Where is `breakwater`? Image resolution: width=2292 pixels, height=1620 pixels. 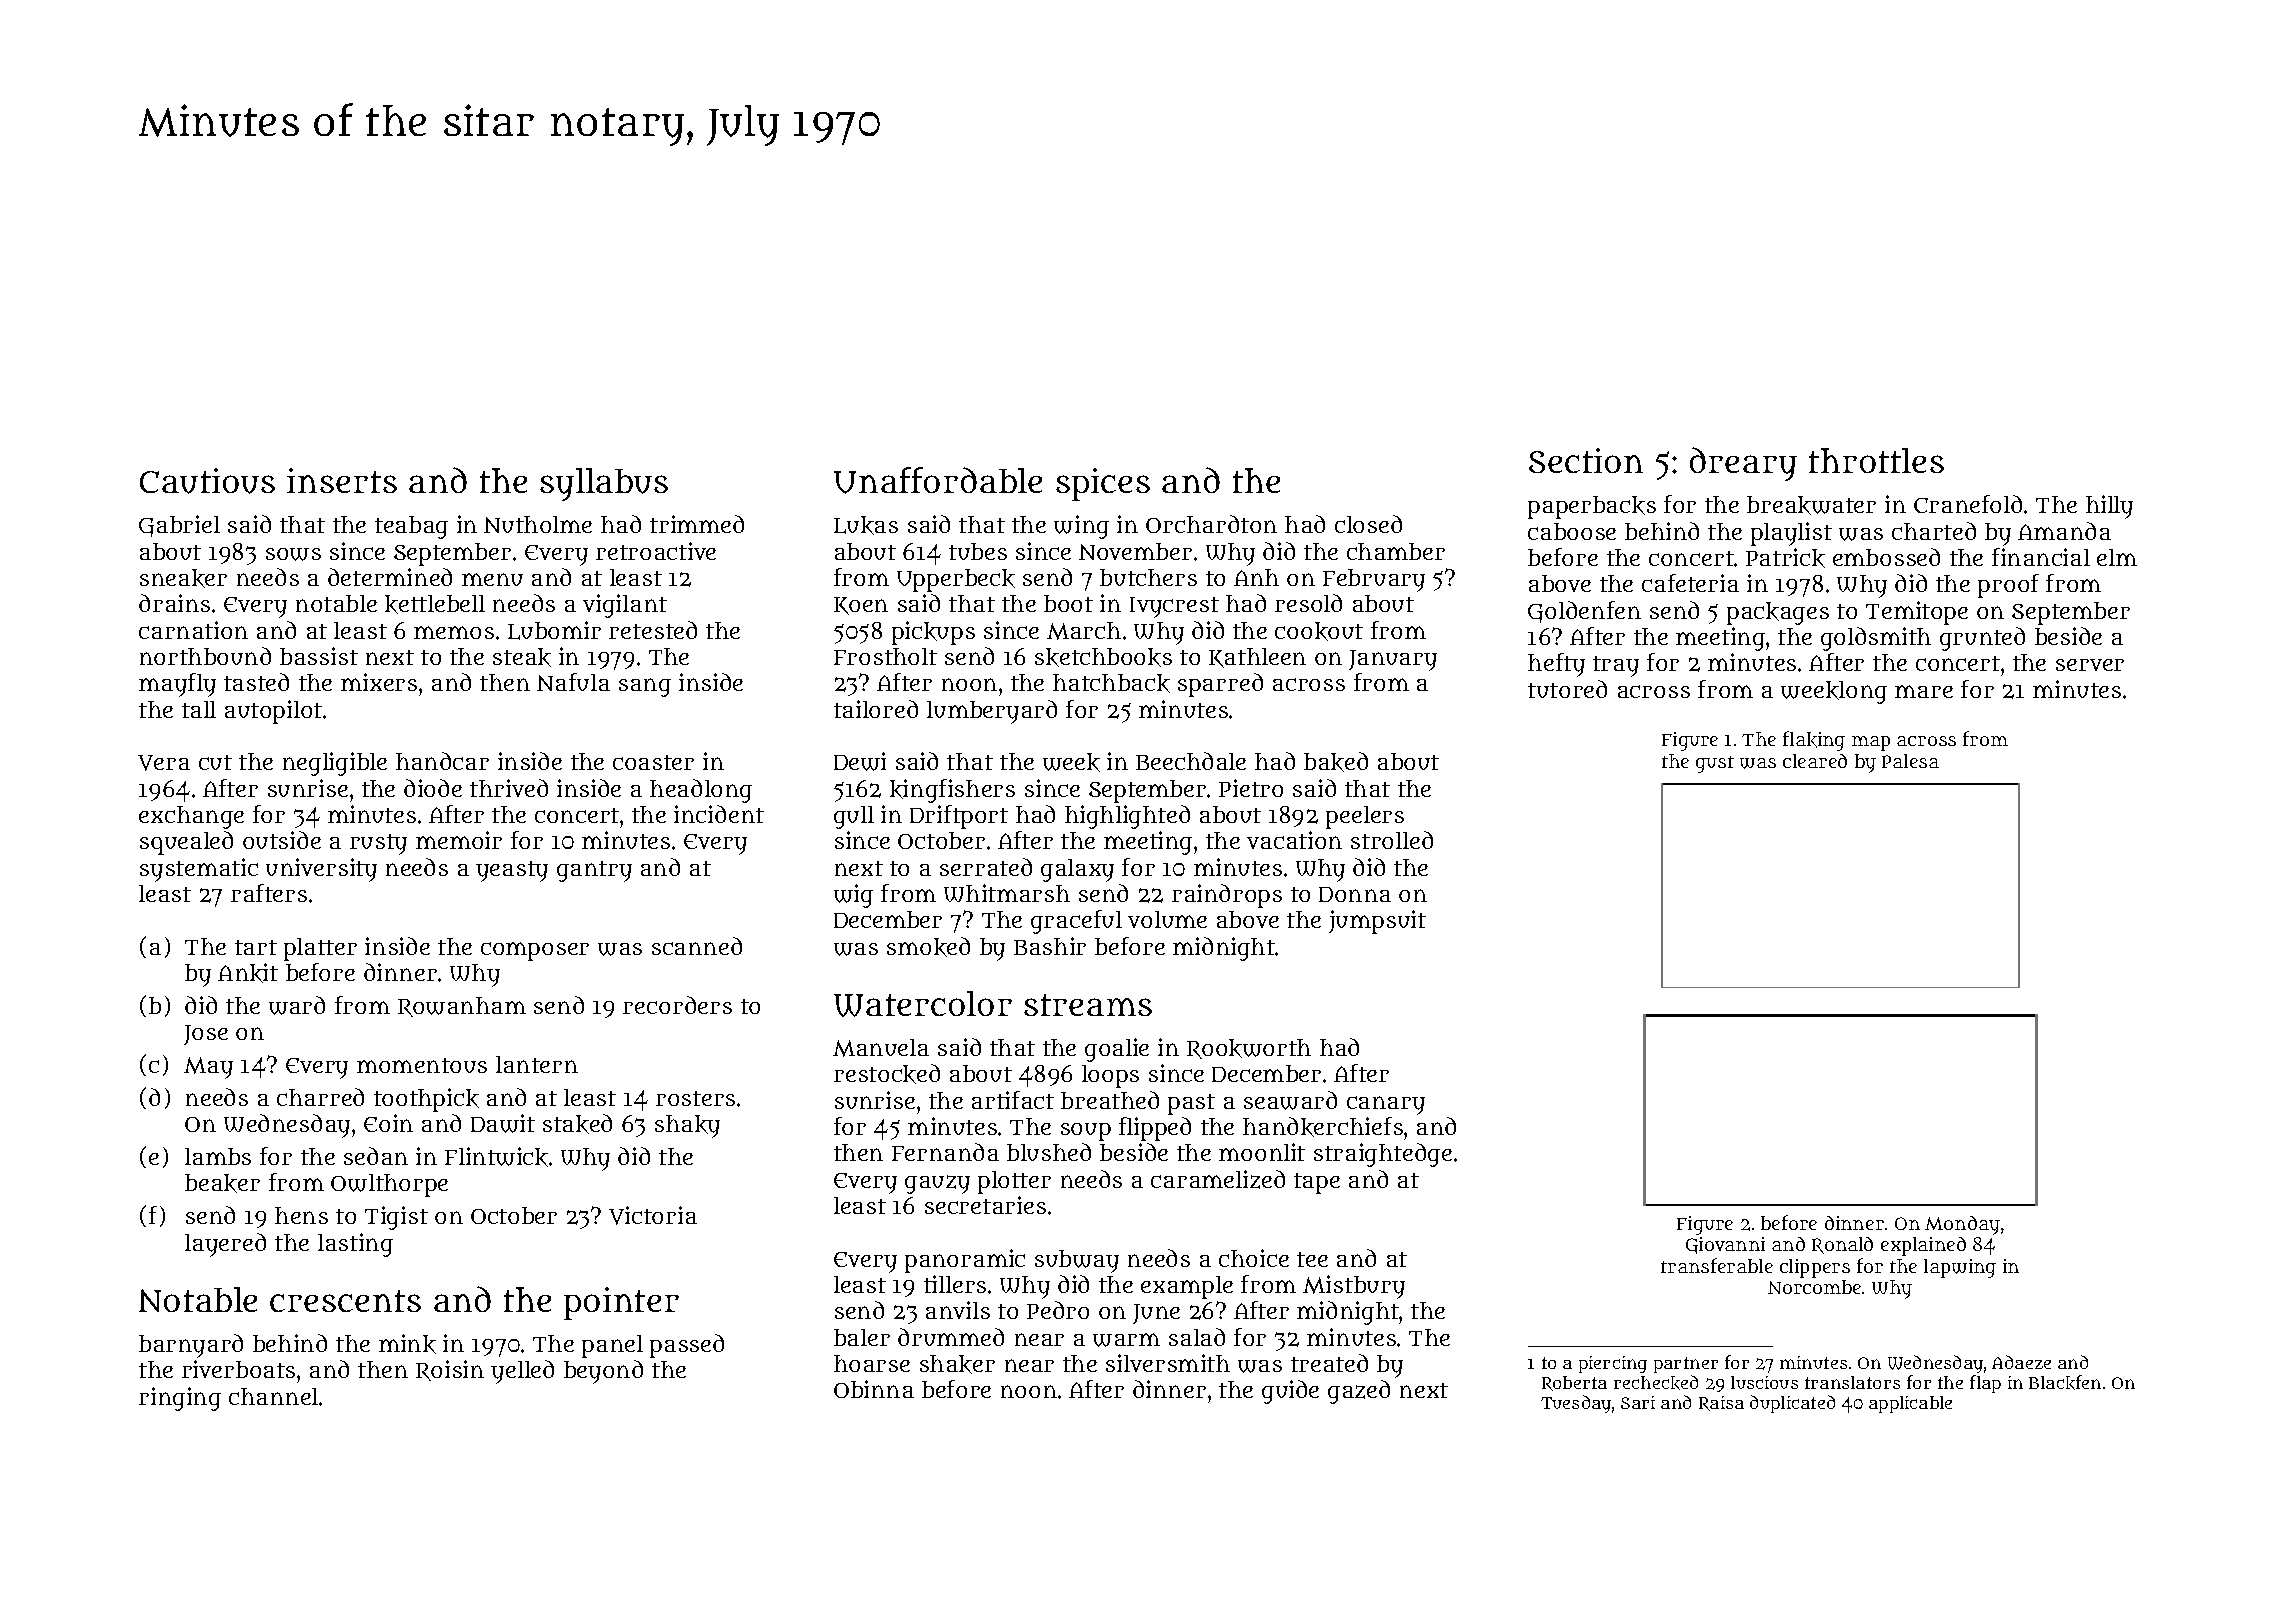 breakwater is located at coordinates (1811, 505).
